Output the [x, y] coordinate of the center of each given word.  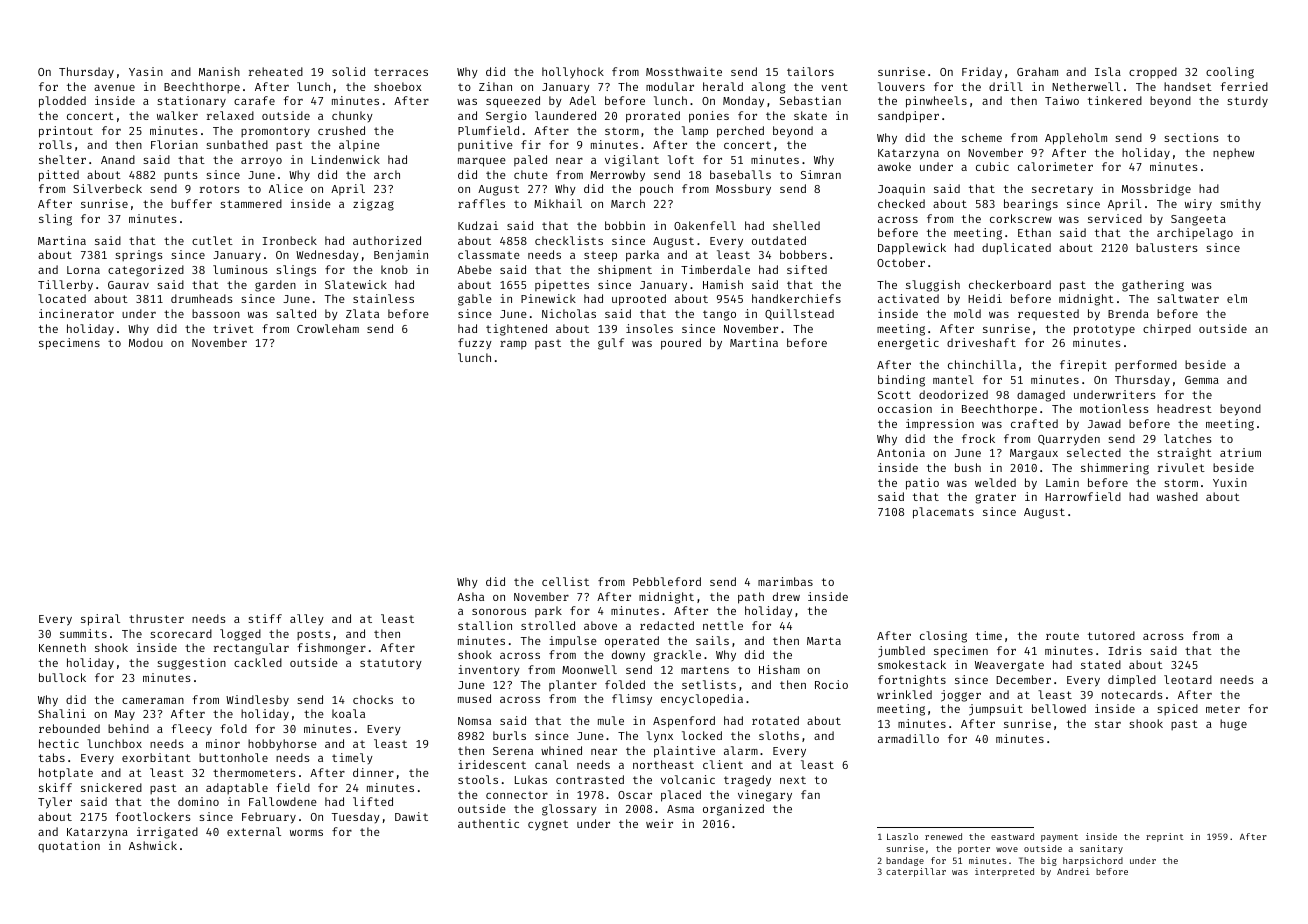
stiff [265, 618]
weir [659, 823]
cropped [1153, 72]
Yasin [146, 71]
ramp [513, 345]
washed [1177, 496]
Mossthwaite [684, 71]
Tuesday [356, 817]
